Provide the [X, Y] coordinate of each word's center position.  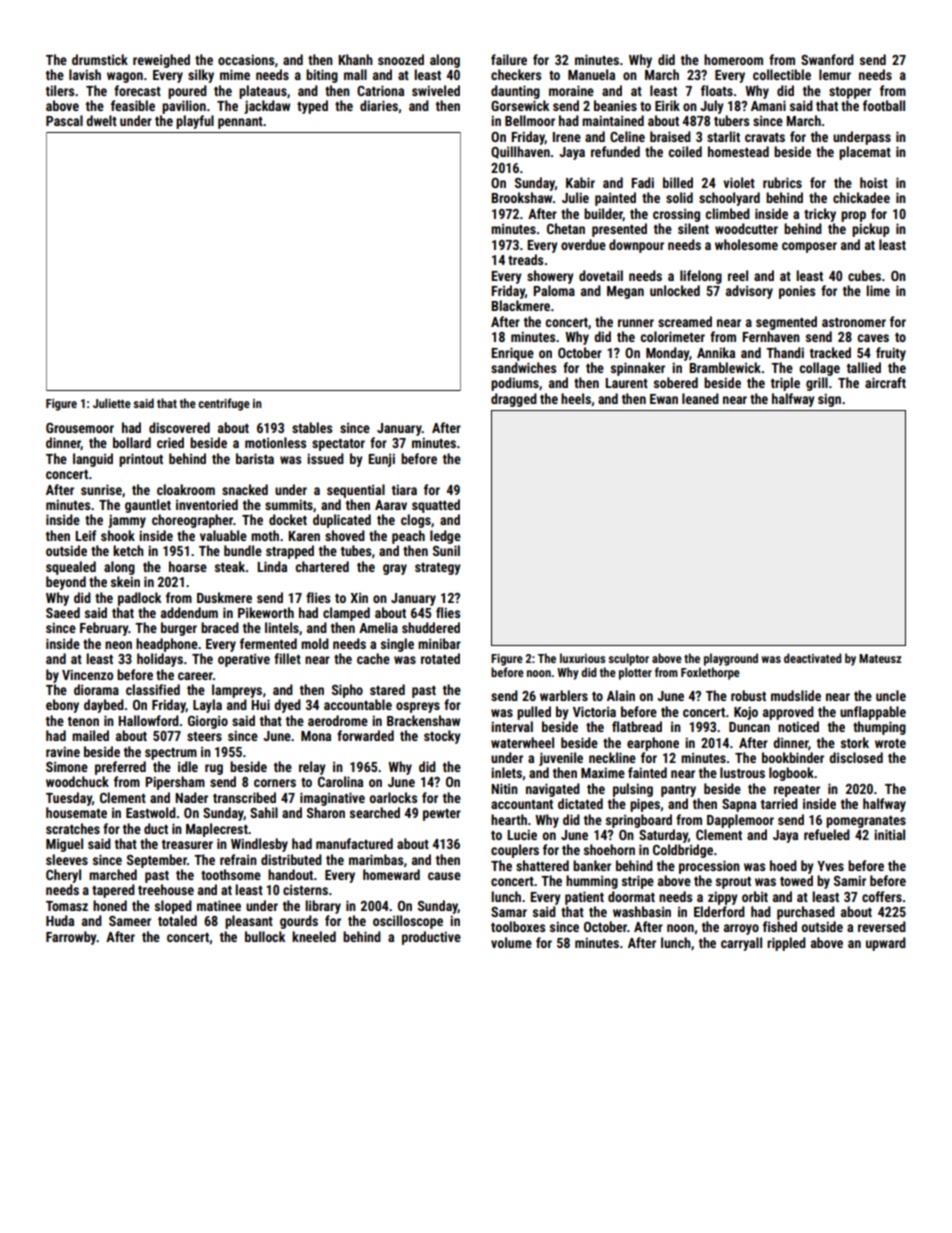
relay [312, 768]
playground [731, 659]
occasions [246, 59]
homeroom [733, 59]
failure [509, 59]
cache [373, 658]
